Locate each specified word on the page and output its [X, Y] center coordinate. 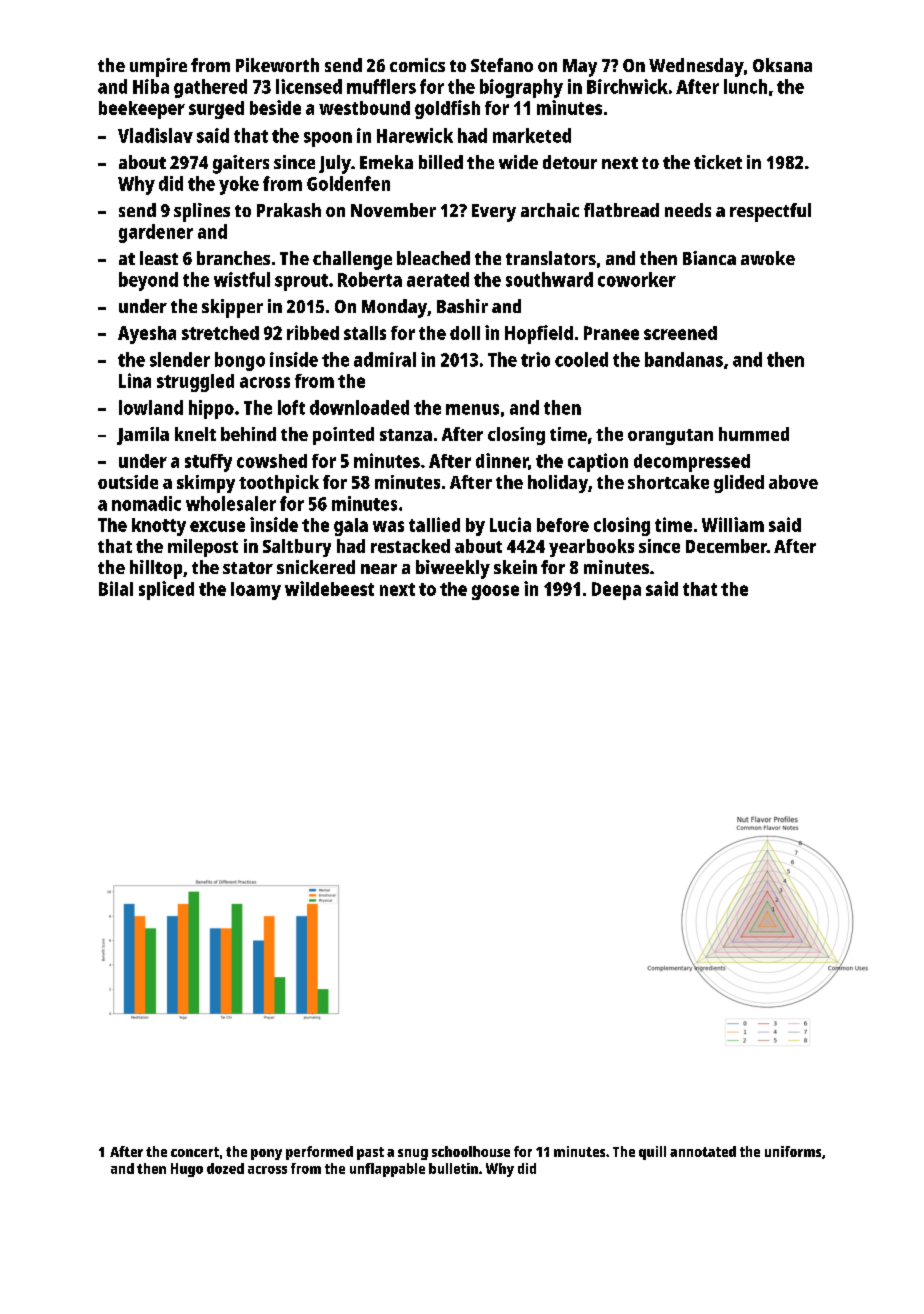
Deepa [616, 591]
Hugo [187, 1170]
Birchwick [627, 86]
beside [275, 107]
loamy [256, 591]
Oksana [782, 65]
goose [495, 592]
